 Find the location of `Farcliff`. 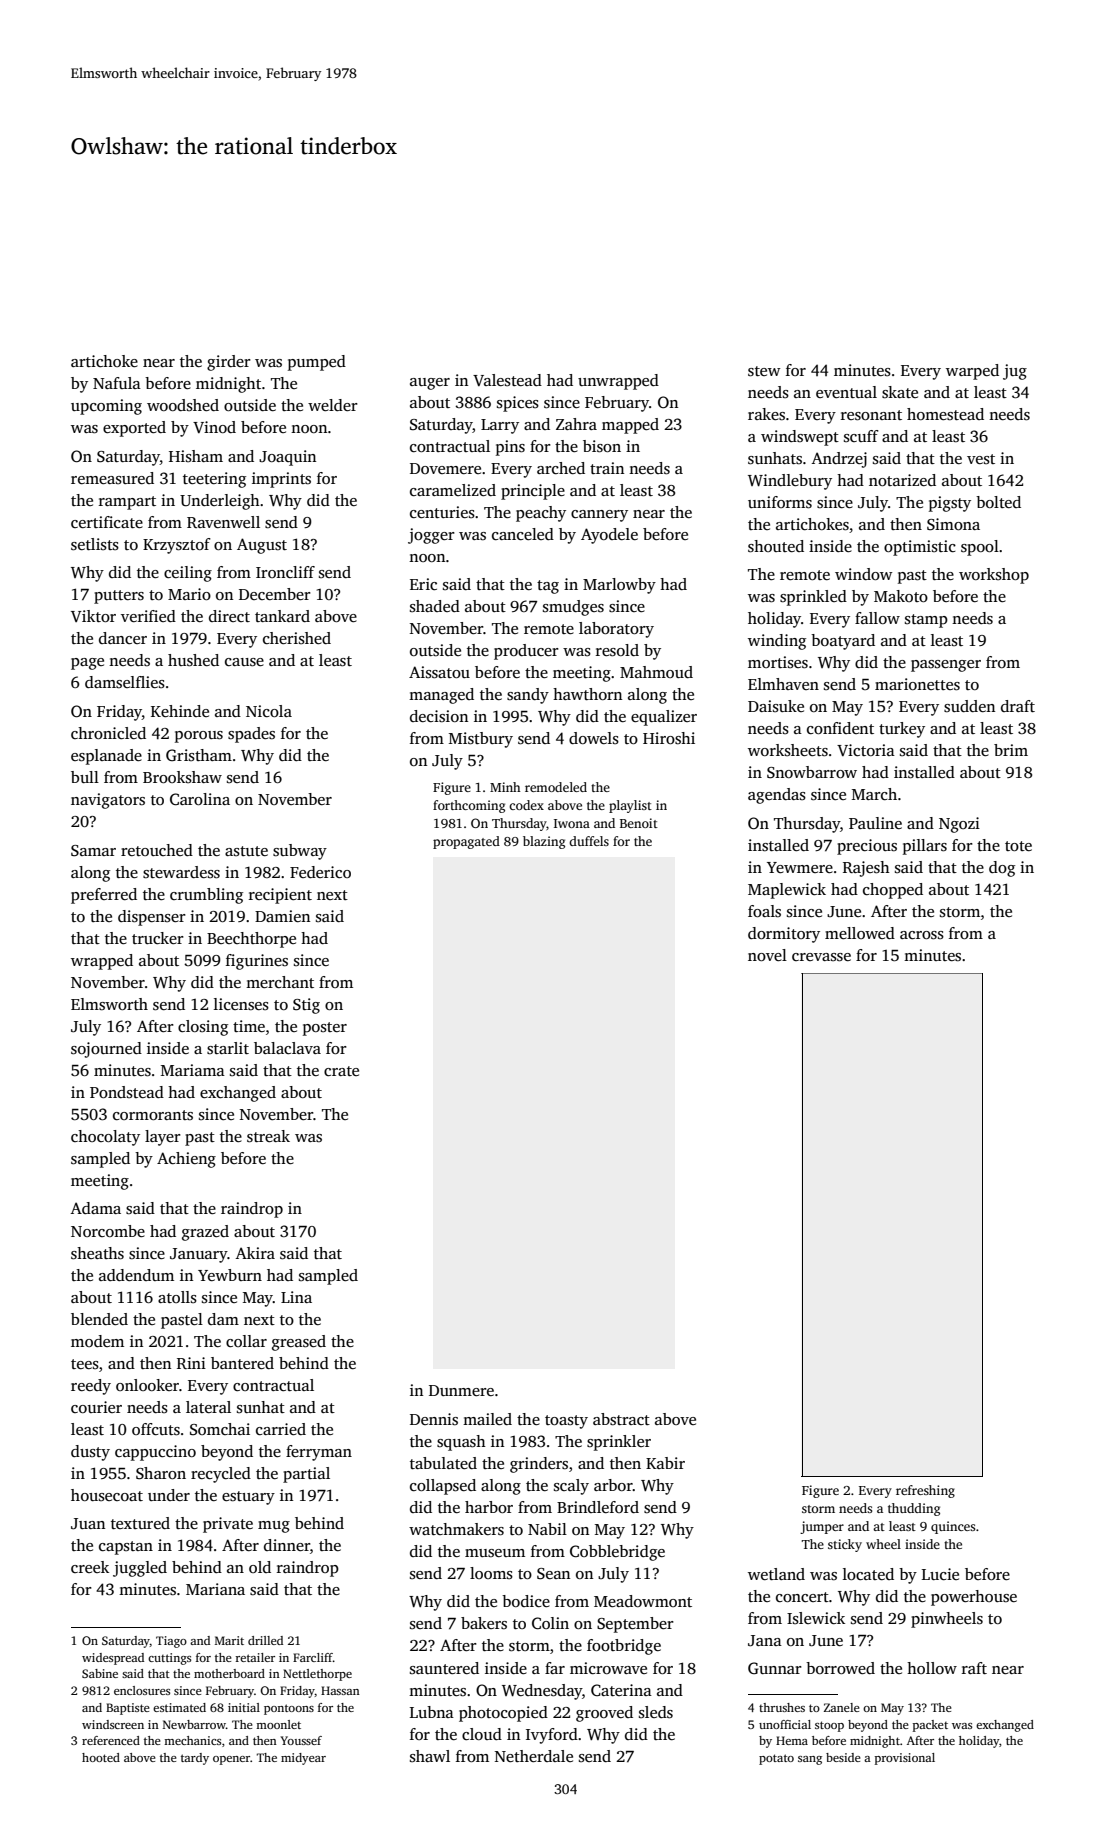

Farcliff is located at coordinates (313, 1657).
